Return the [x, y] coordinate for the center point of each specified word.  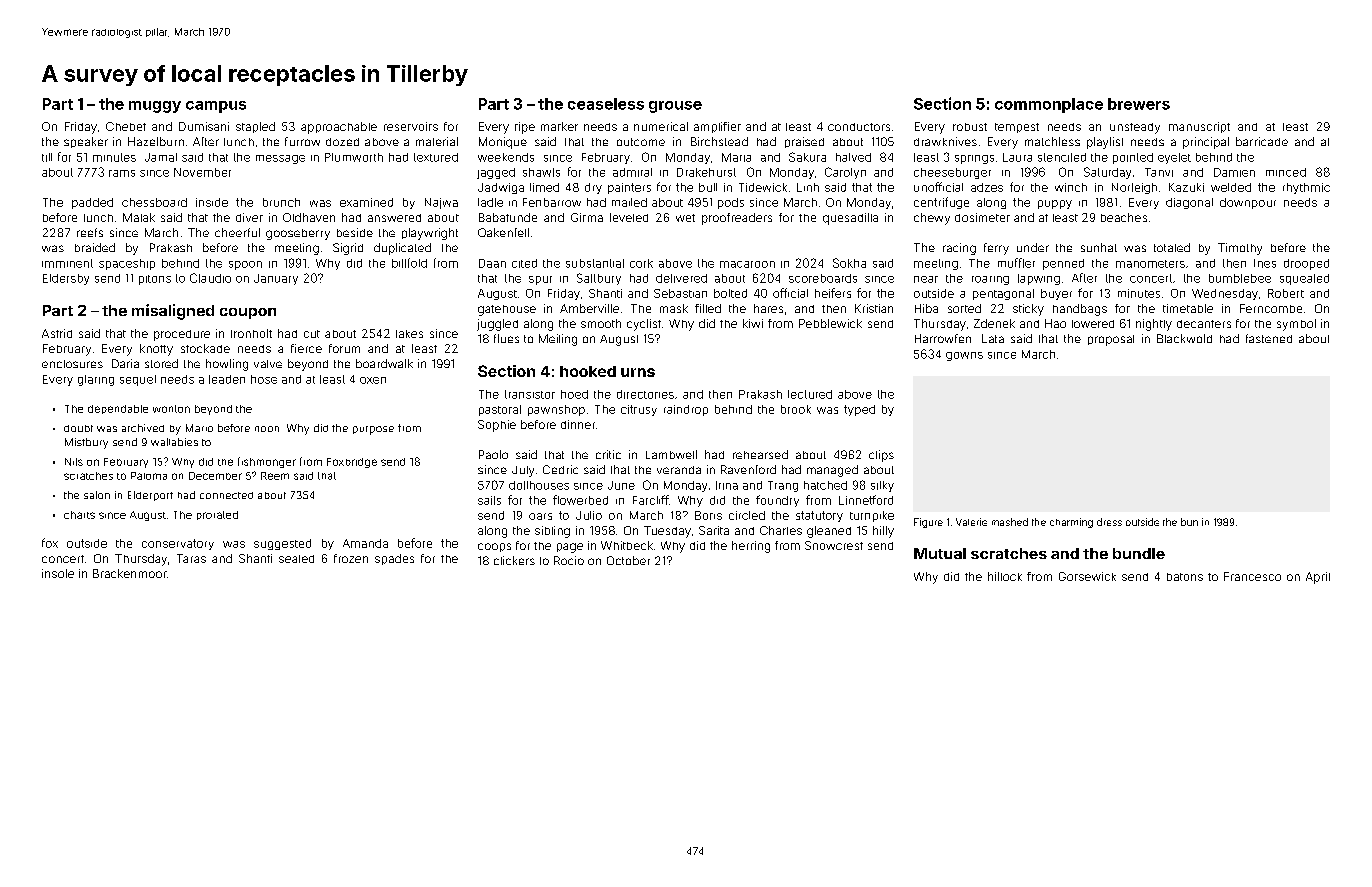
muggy [155, 107]
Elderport [150, 496]
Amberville [589, 308]
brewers [1139, 104]
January [276, 279]
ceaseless [606, 104]
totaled [1172, 247]
